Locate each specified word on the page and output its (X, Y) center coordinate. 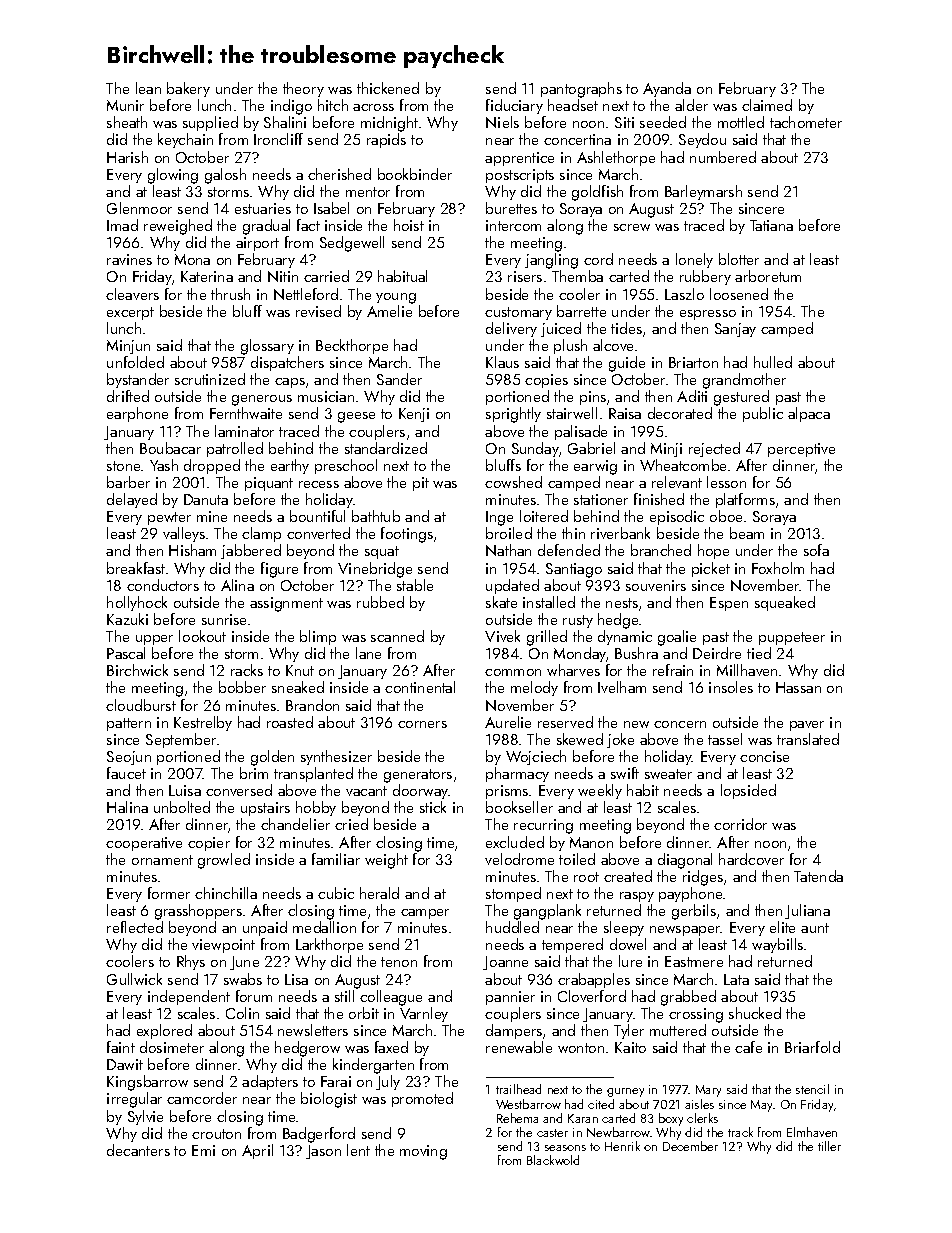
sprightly (513, 415)
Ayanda (667, 89)
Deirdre (717, 653)
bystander (138, 380)
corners (422, 724)
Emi (203, 1150)
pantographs (581, 90)
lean (148, 88)
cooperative (144, 844)
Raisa (625, 413)
